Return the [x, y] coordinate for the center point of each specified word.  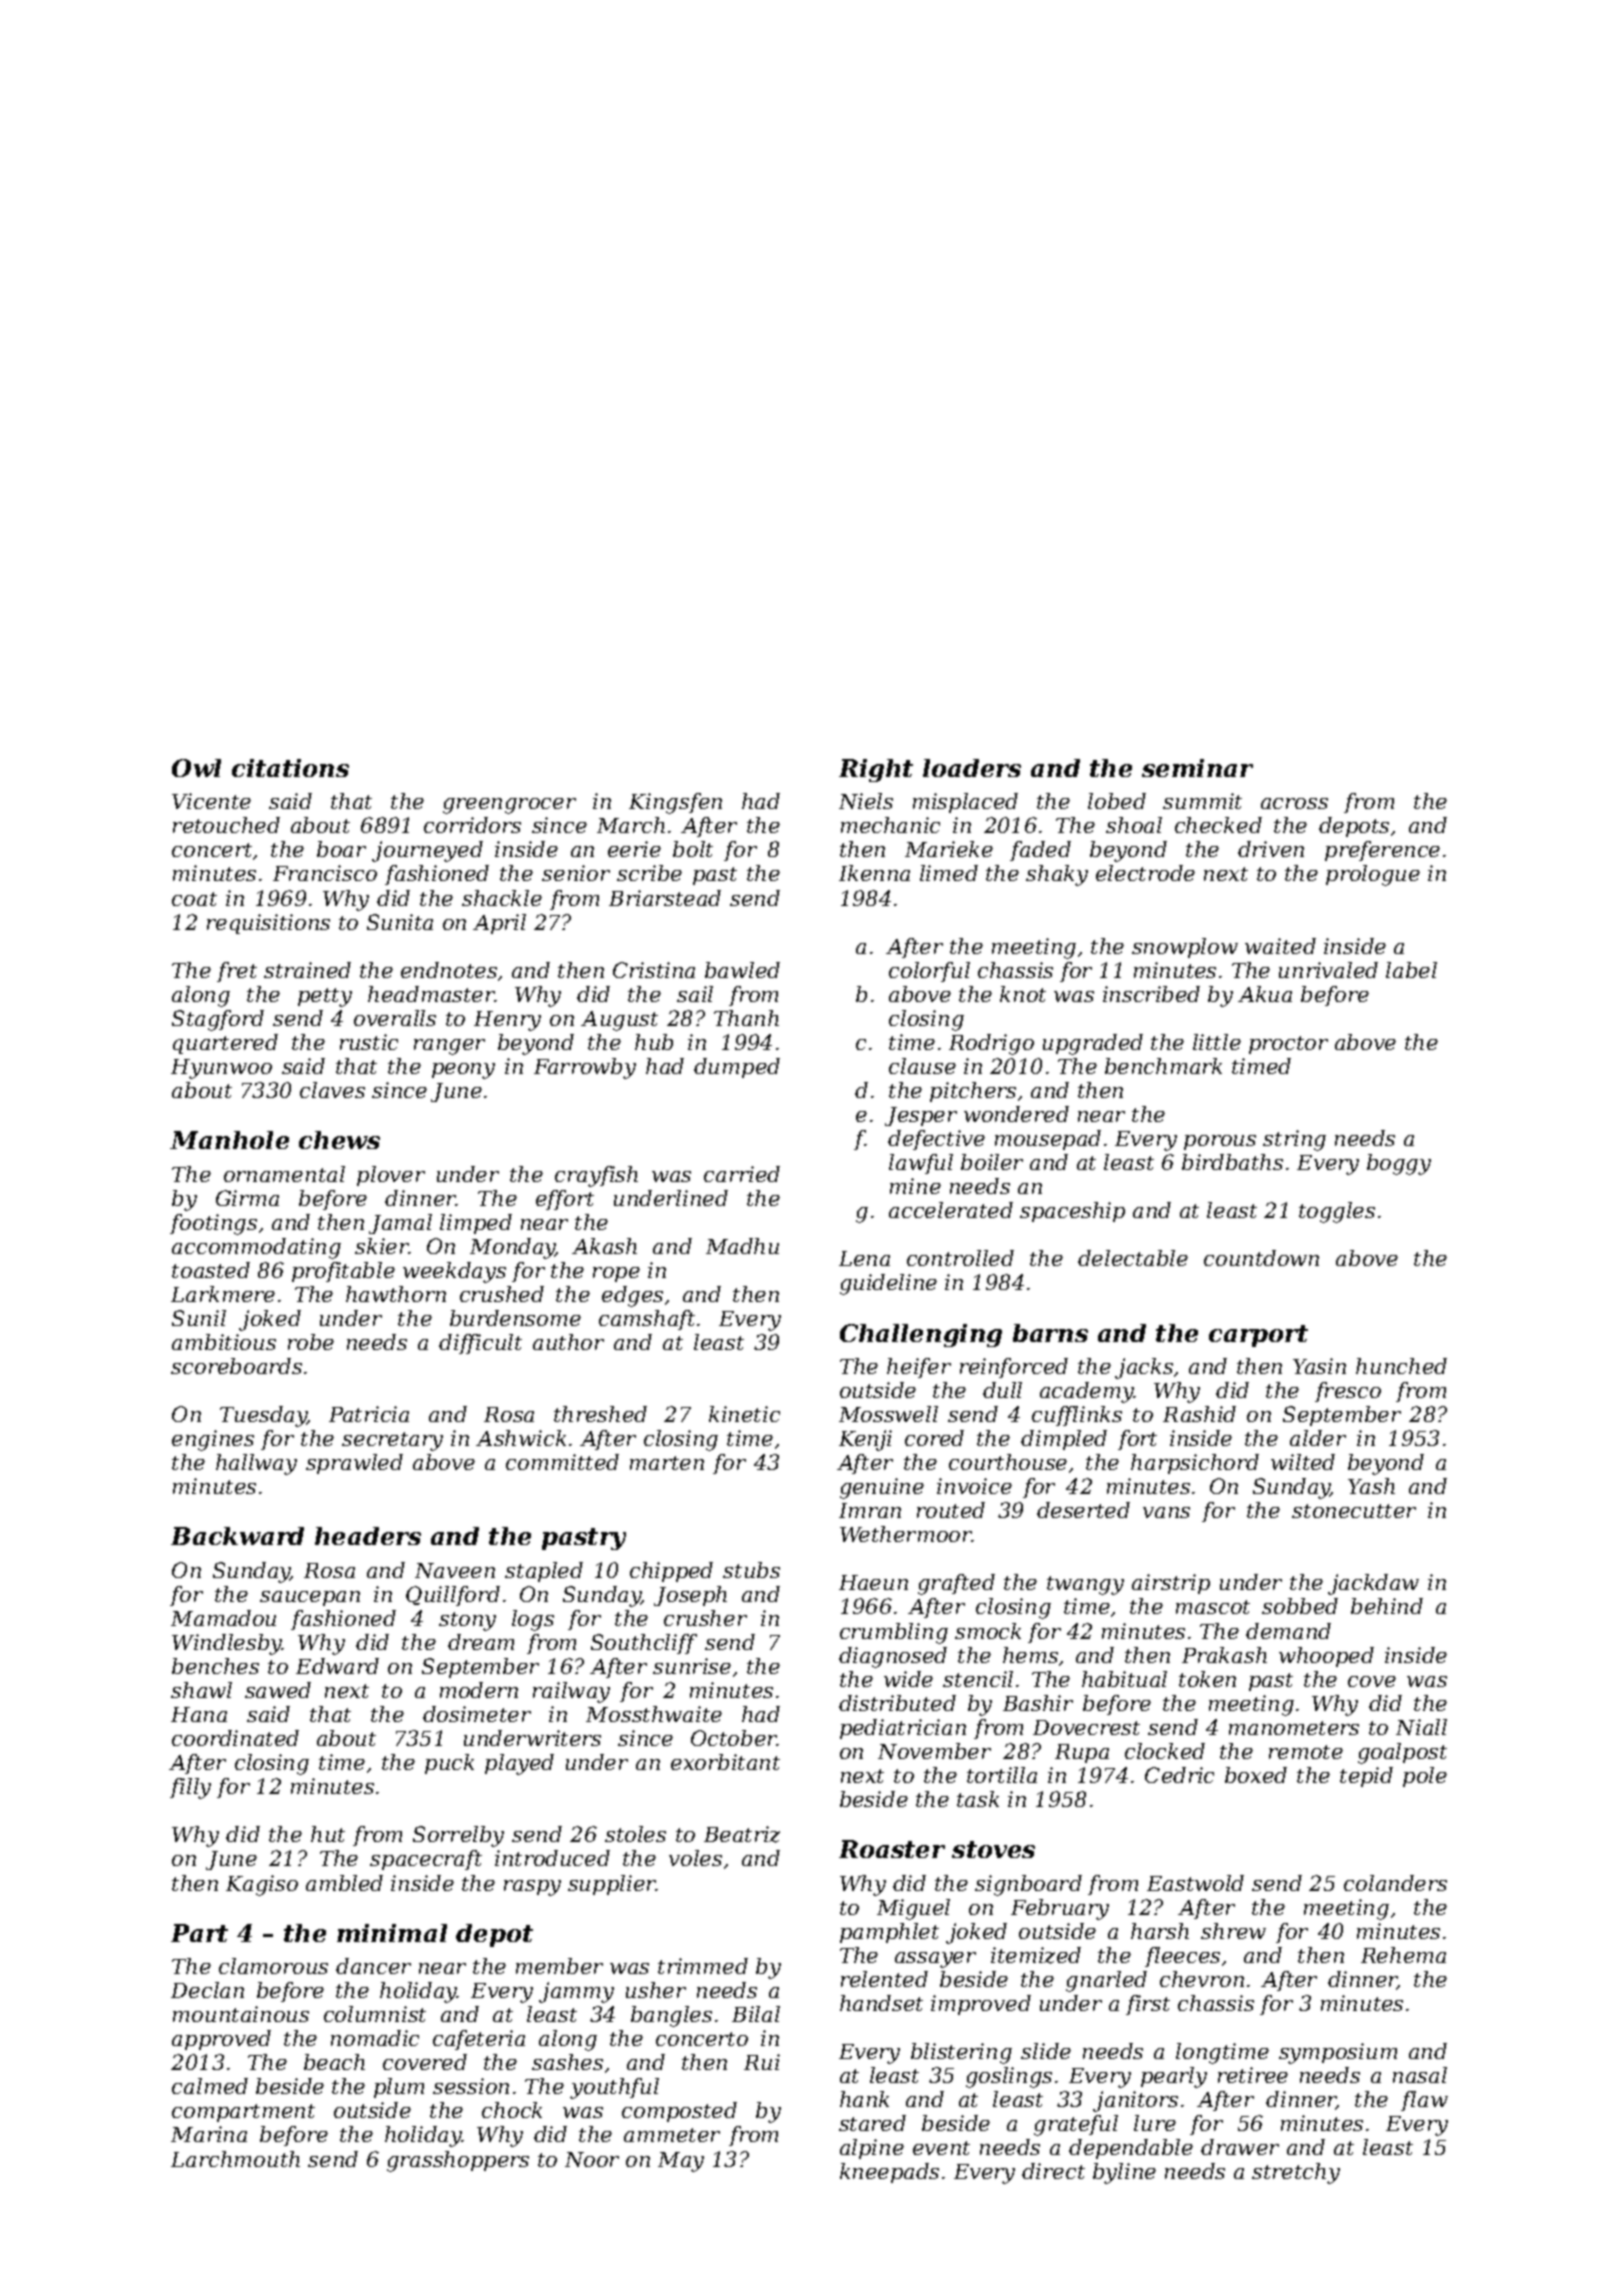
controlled [960, 1258]
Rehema [1403, 1955]
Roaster [892, 1849]
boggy [1399, 1164]
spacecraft [426, 1860]
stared [872, 2123]
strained [307, 970]
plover [391, 1176]
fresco [1348, 1392]
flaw [1424, 2101]
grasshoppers [458, 2161]
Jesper [921, 1116]
